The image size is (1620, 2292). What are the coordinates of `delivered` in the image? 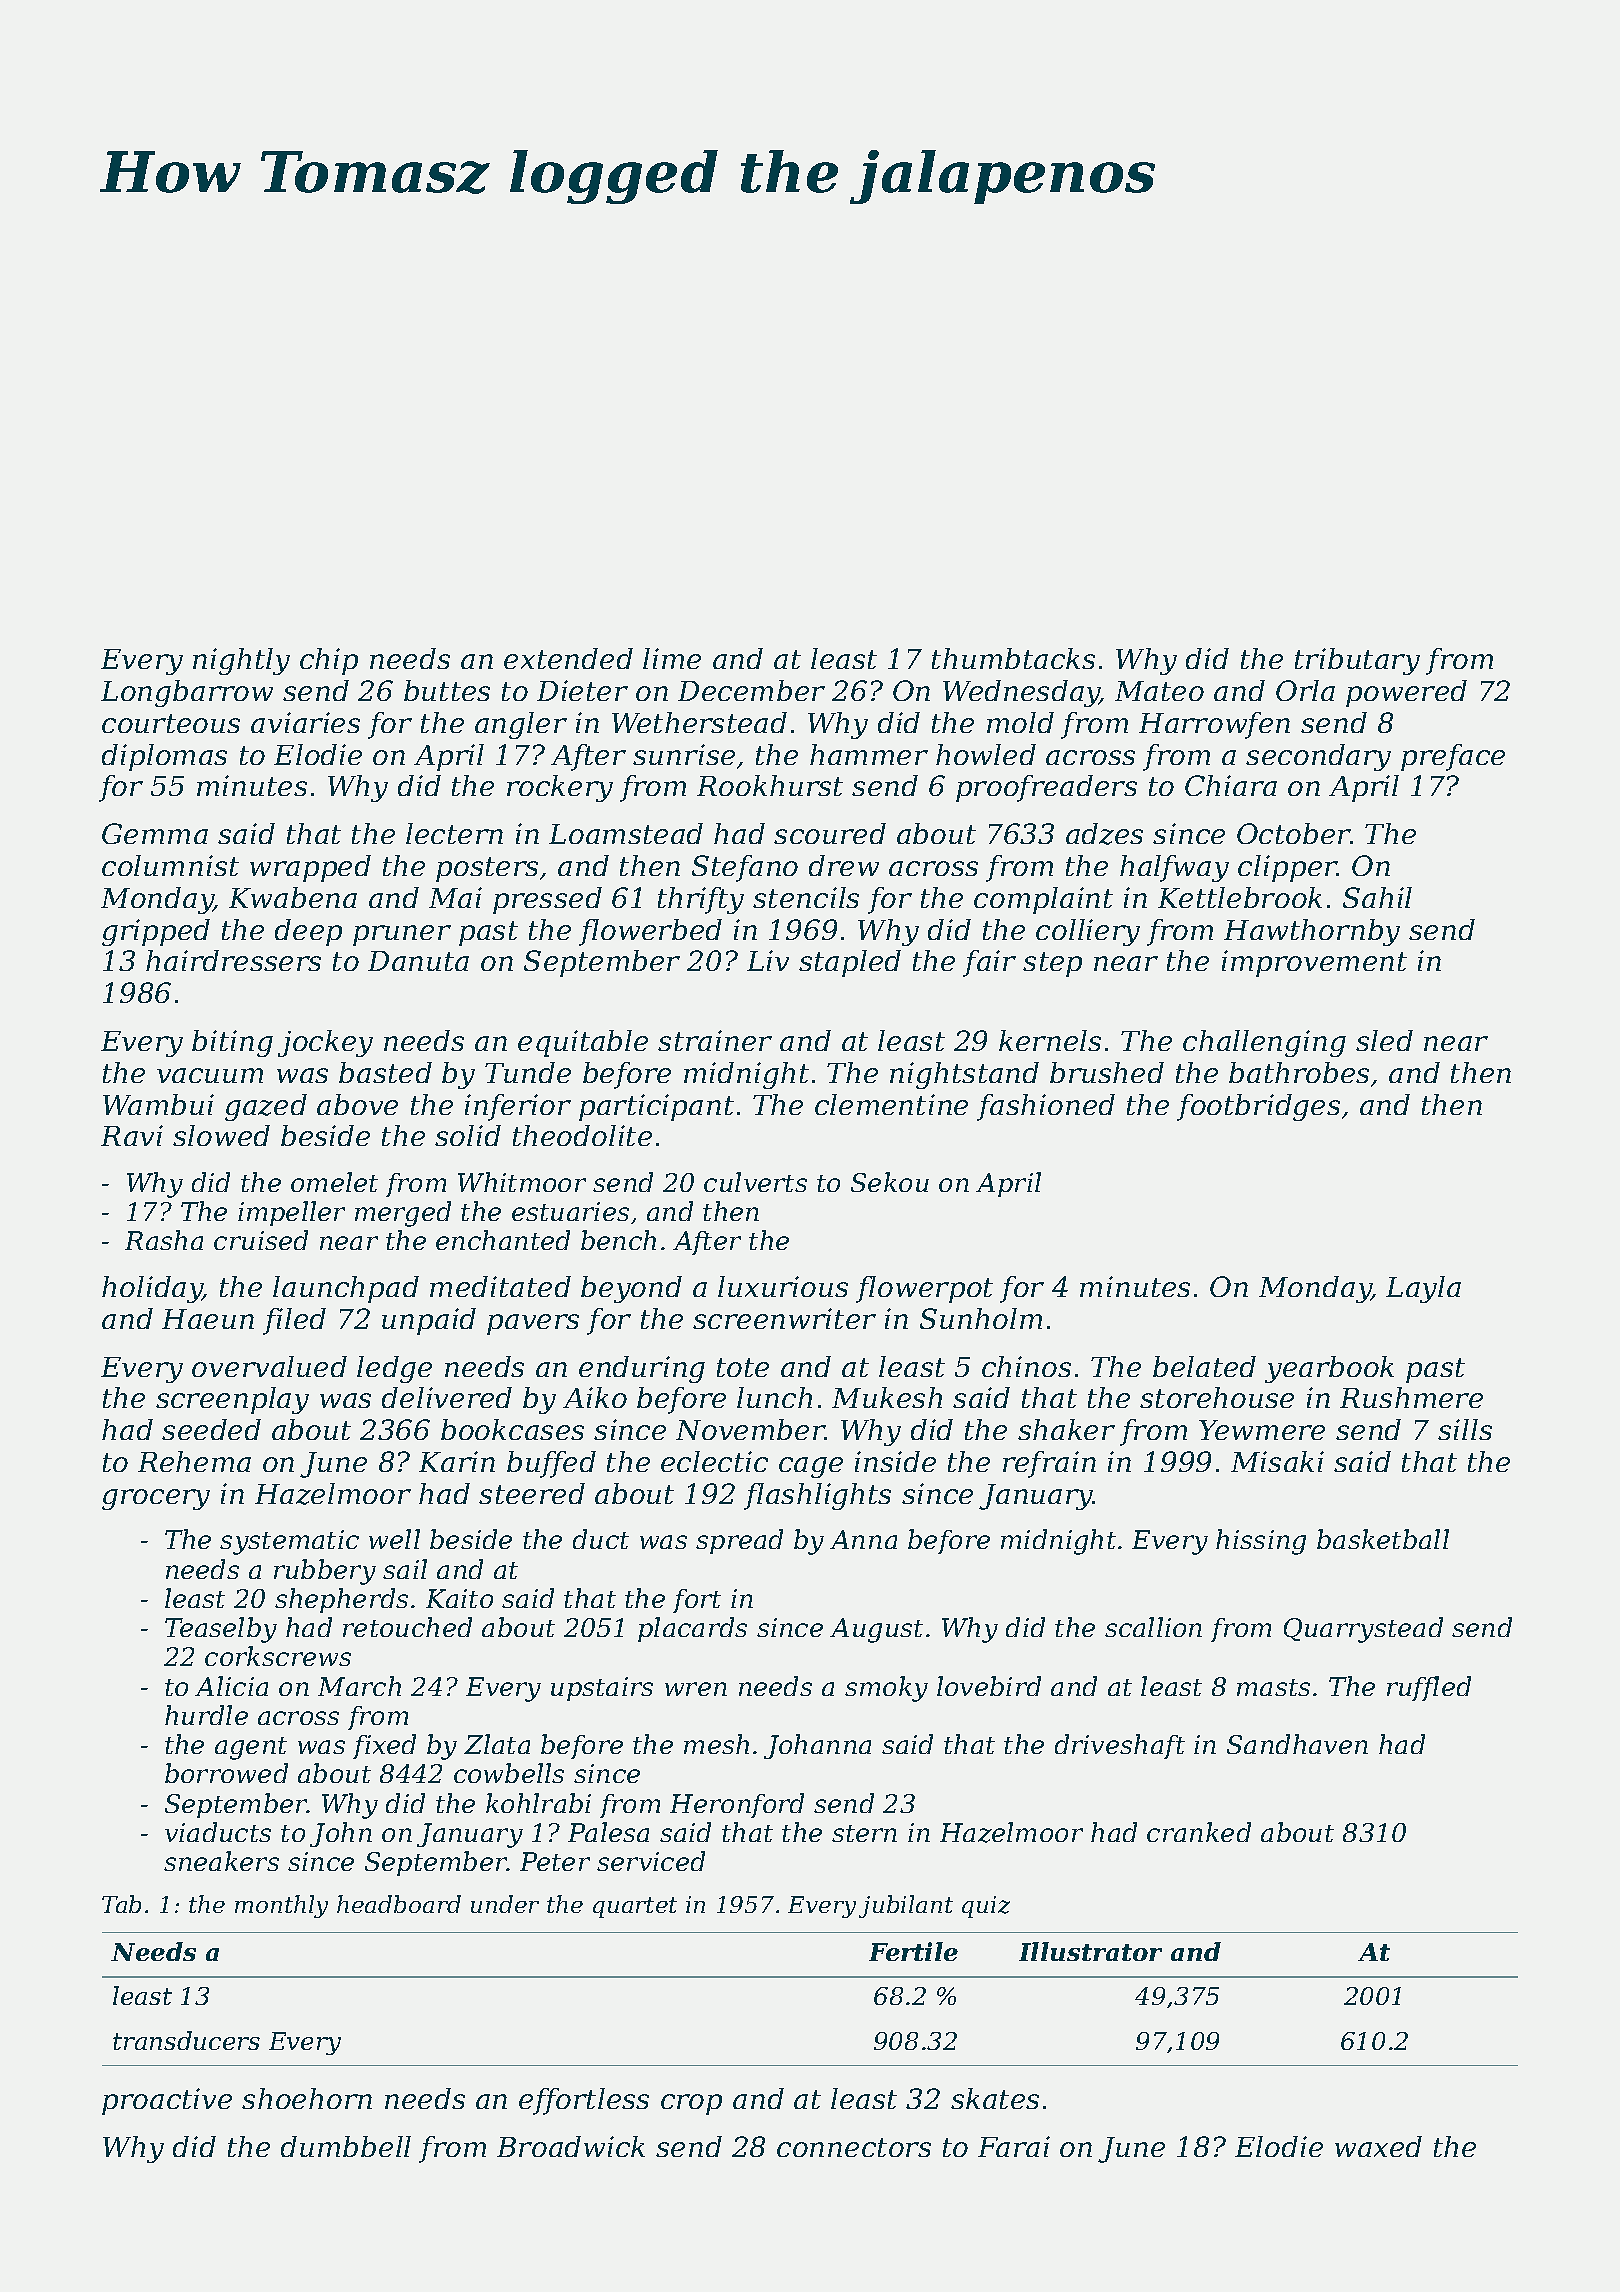 It's located at (447, 1397).
